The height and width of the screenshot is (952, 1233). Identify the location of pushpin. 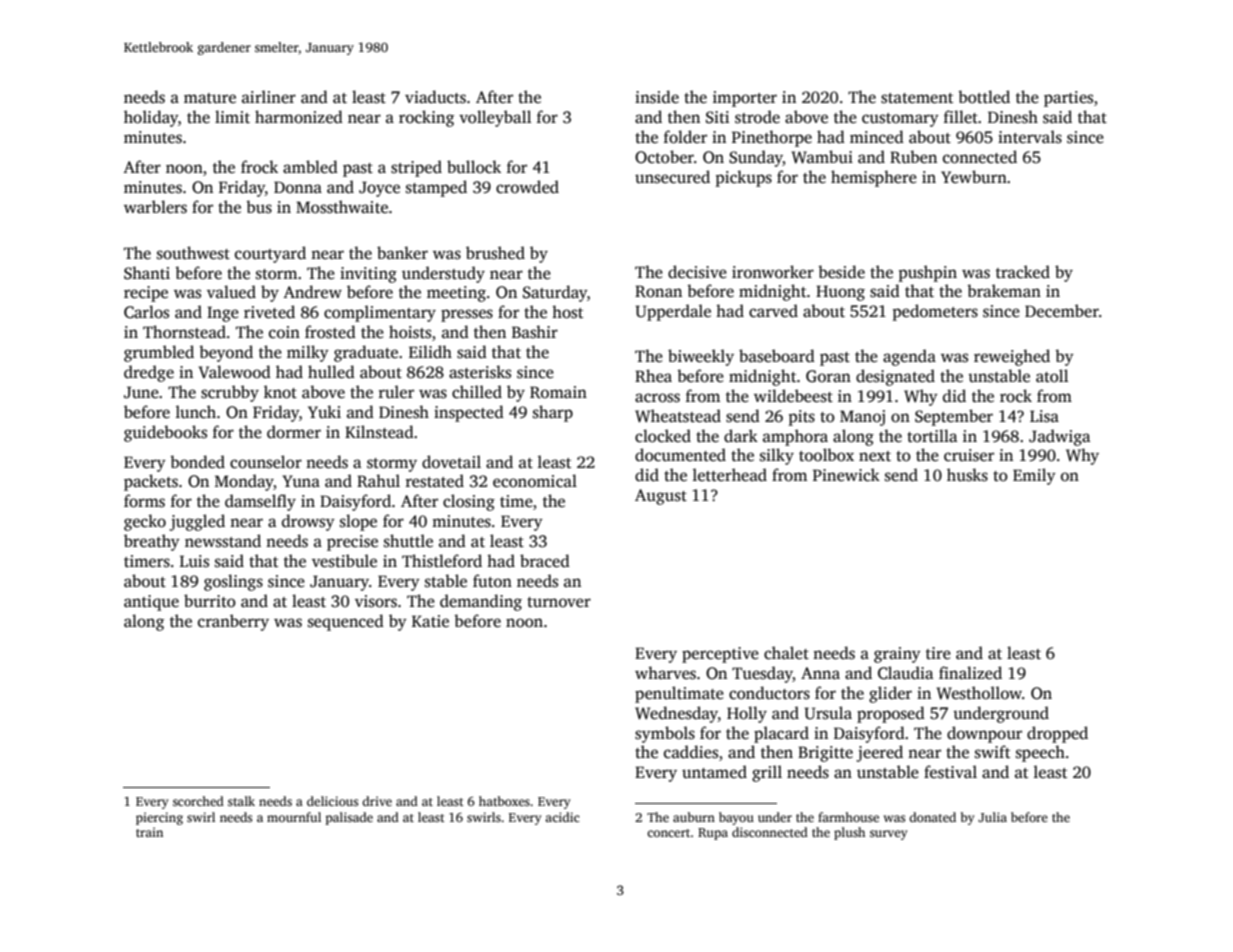
(928, 273).
